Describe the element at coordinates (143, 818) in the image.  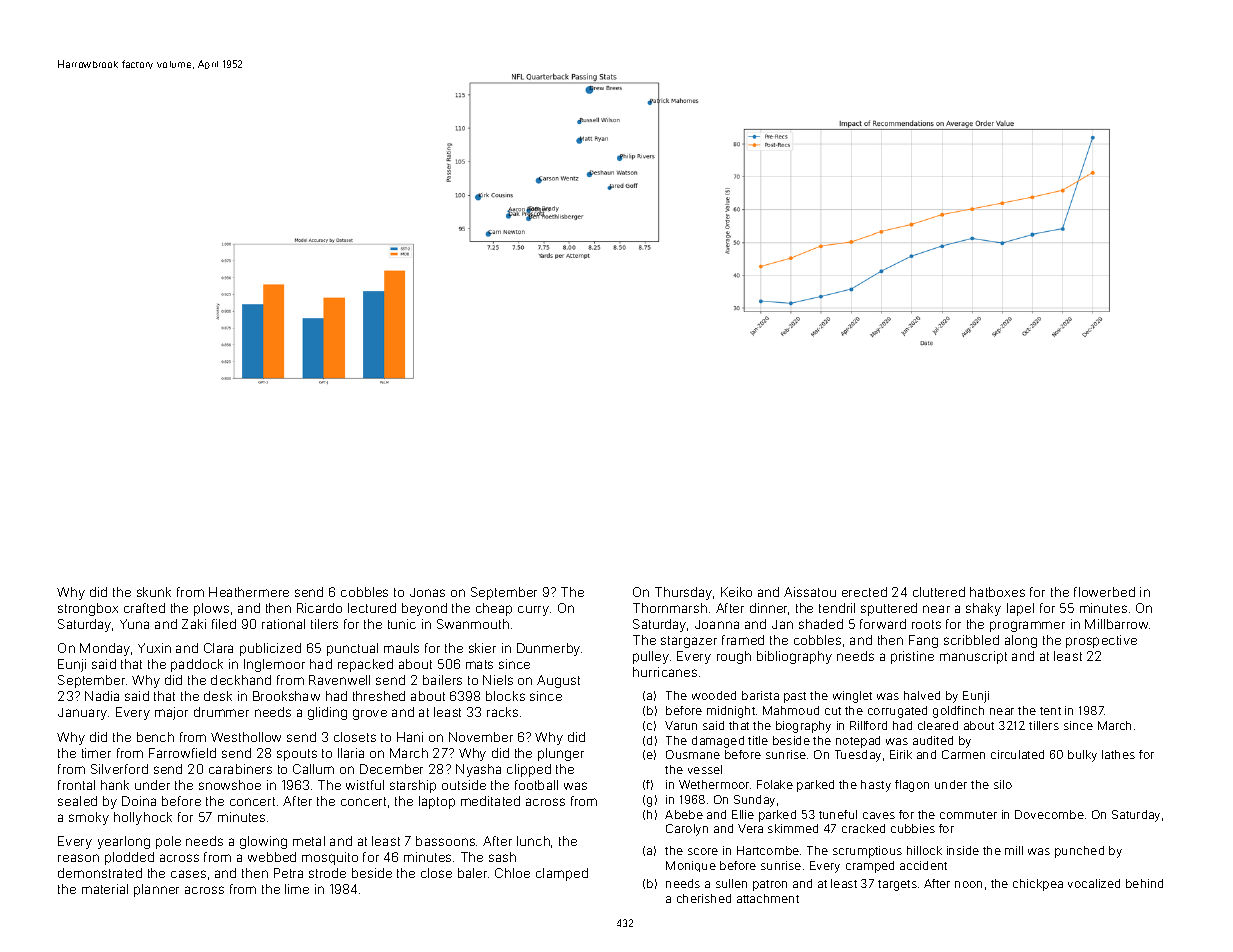
I see `hollyhock` at that location.
